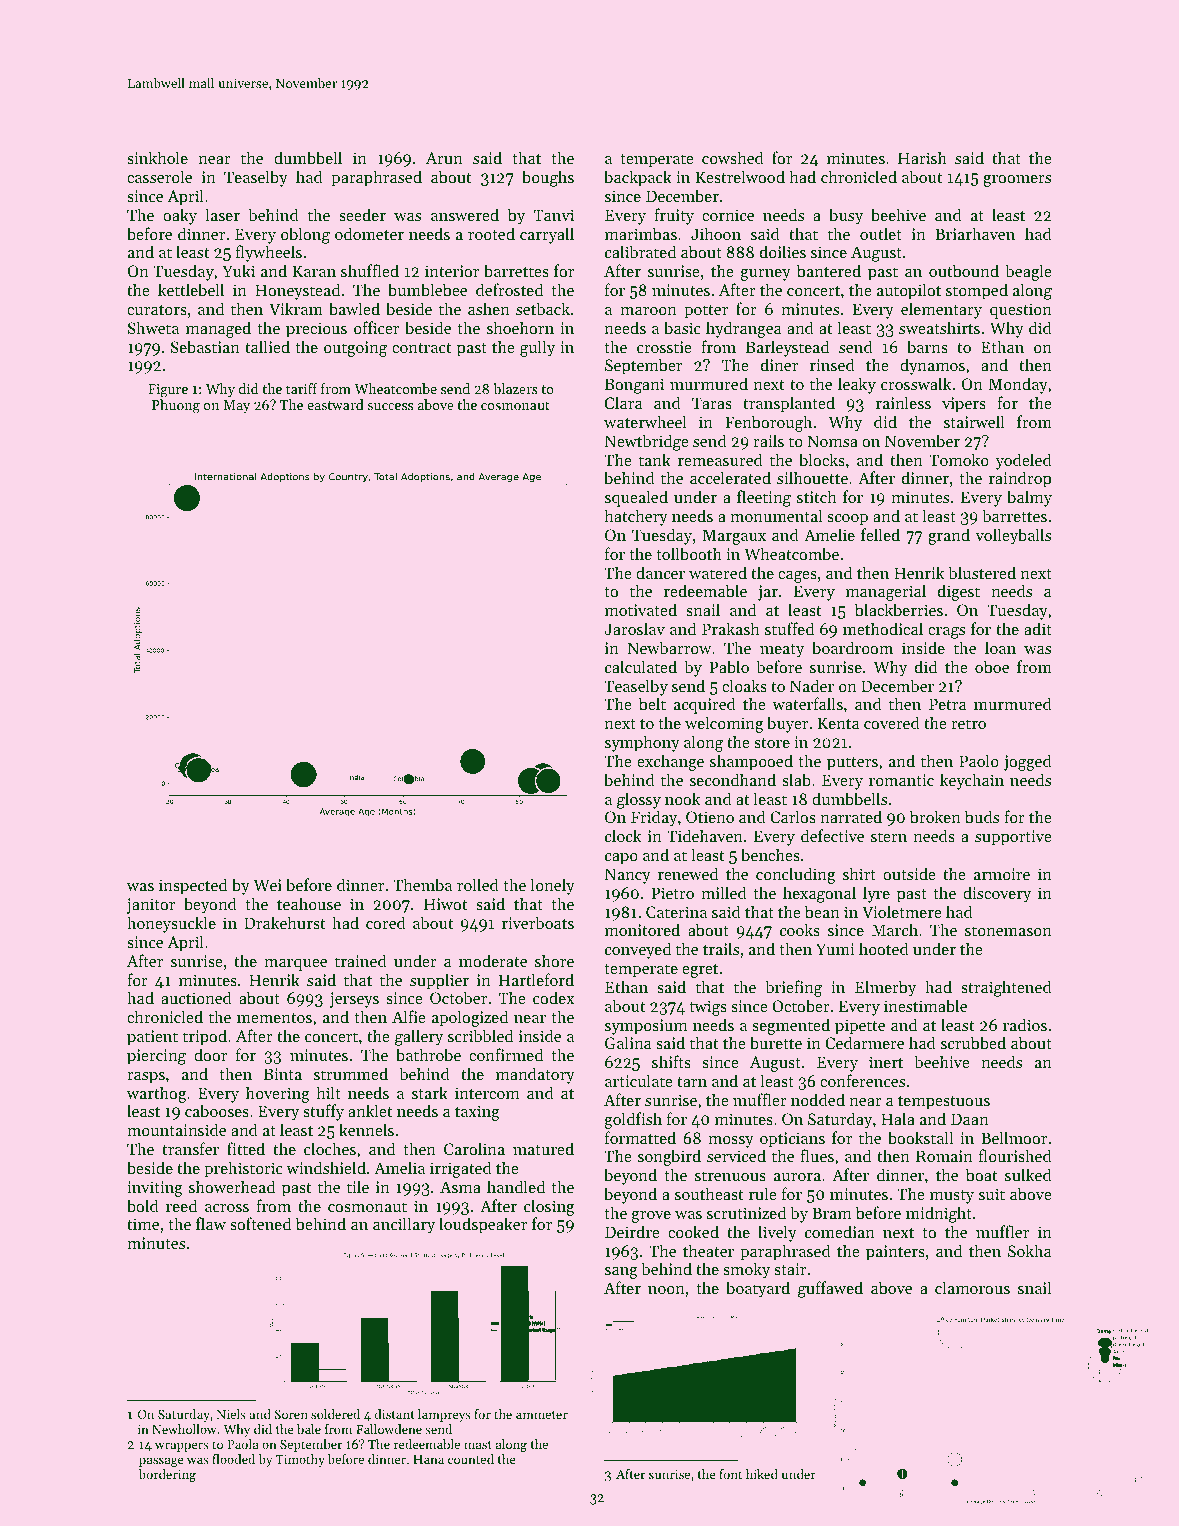 The height and width of the screenshot is (1526, 1179). I want to click on passage, so click(161, 1462).
